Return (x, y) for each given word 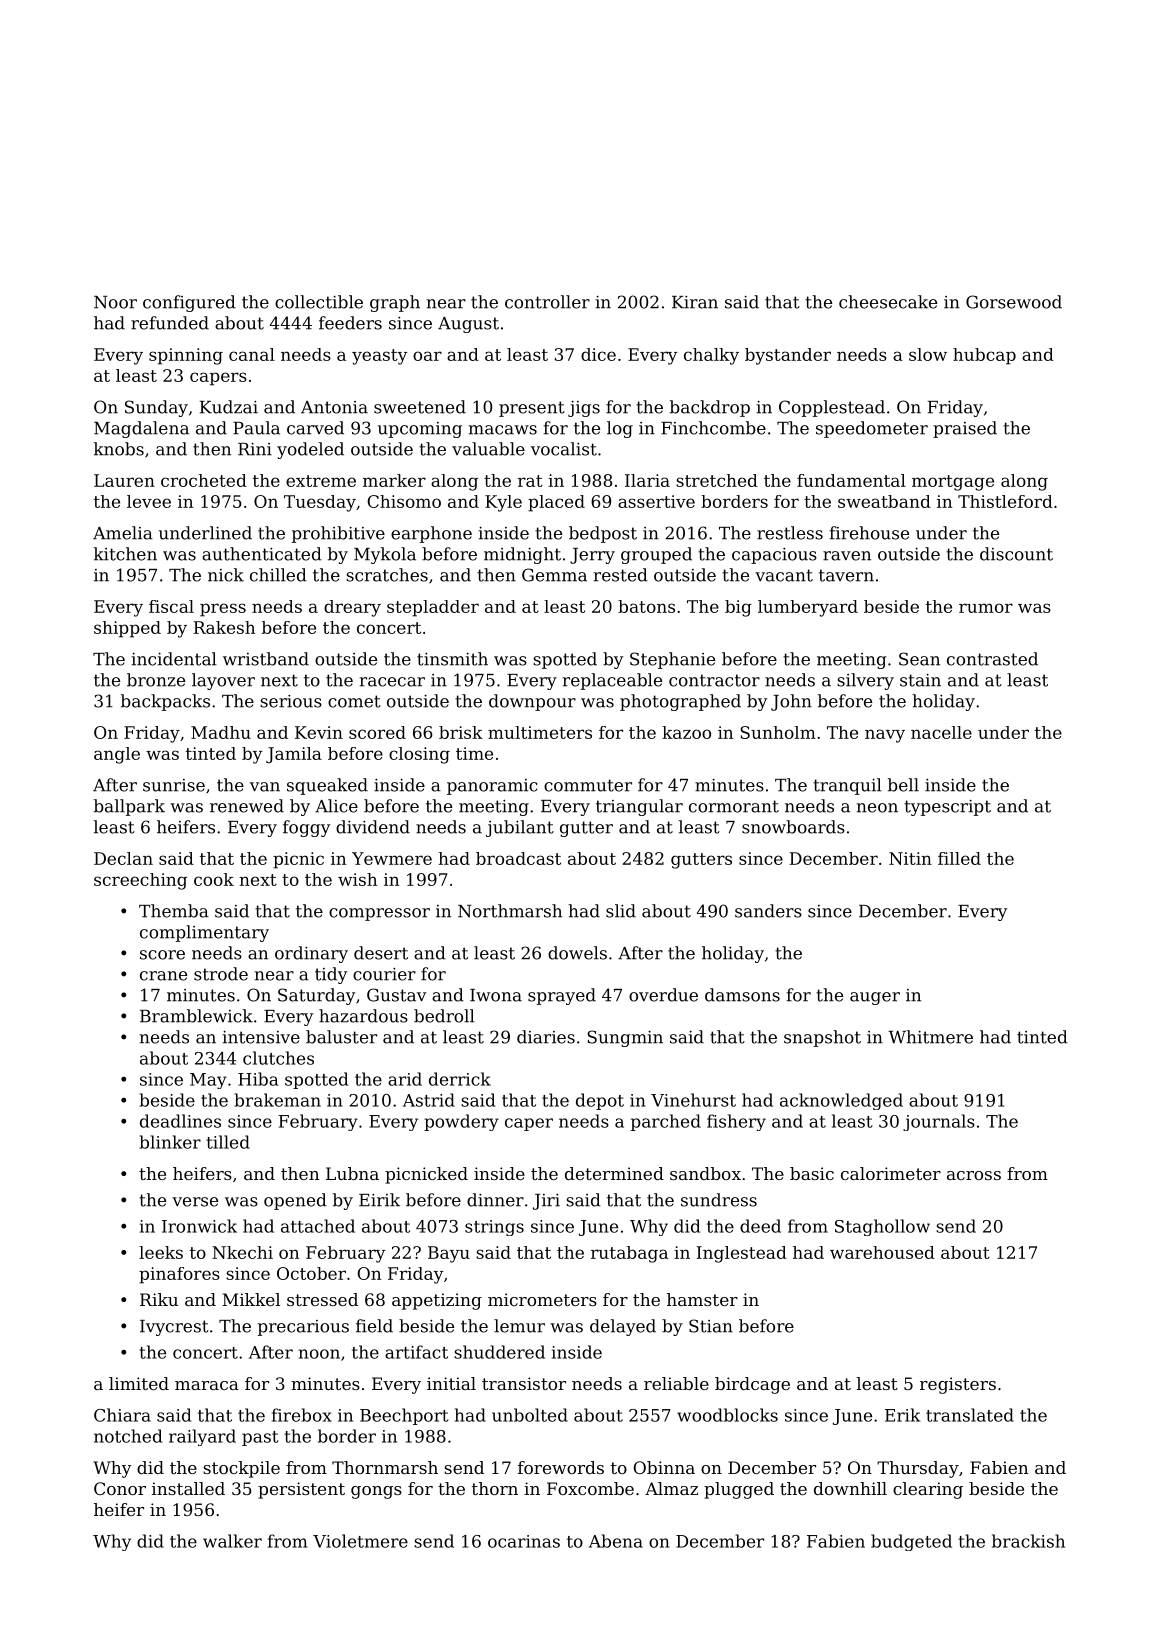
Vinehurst (693, 1100)
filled (959, 858)
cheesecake (888, 302)
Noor (115, 302)
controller (547, 302)
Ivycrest (174, 1328)
